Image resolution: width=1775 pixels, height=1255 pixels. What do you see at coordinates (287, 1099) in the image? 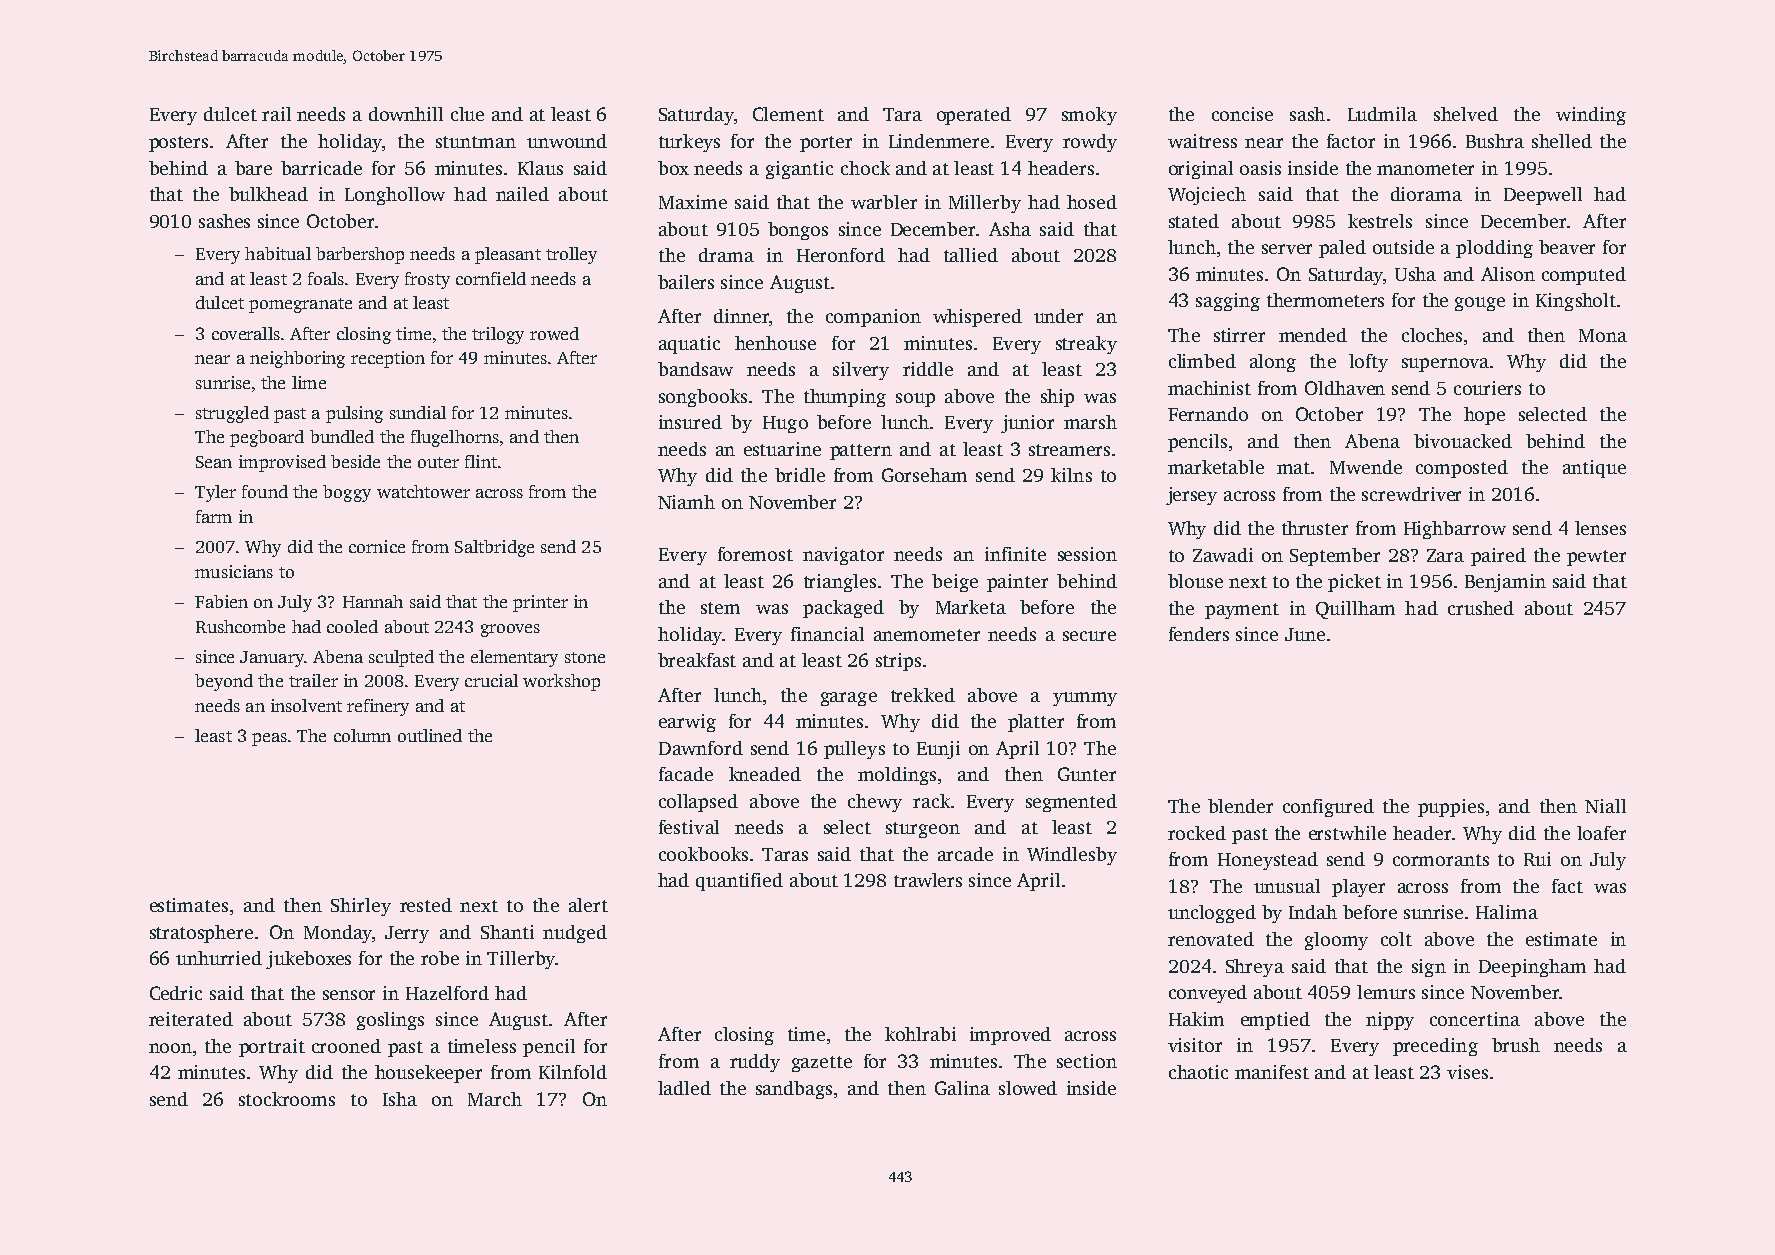
I see `stockrooms` at bounding box center [287, 1099].
